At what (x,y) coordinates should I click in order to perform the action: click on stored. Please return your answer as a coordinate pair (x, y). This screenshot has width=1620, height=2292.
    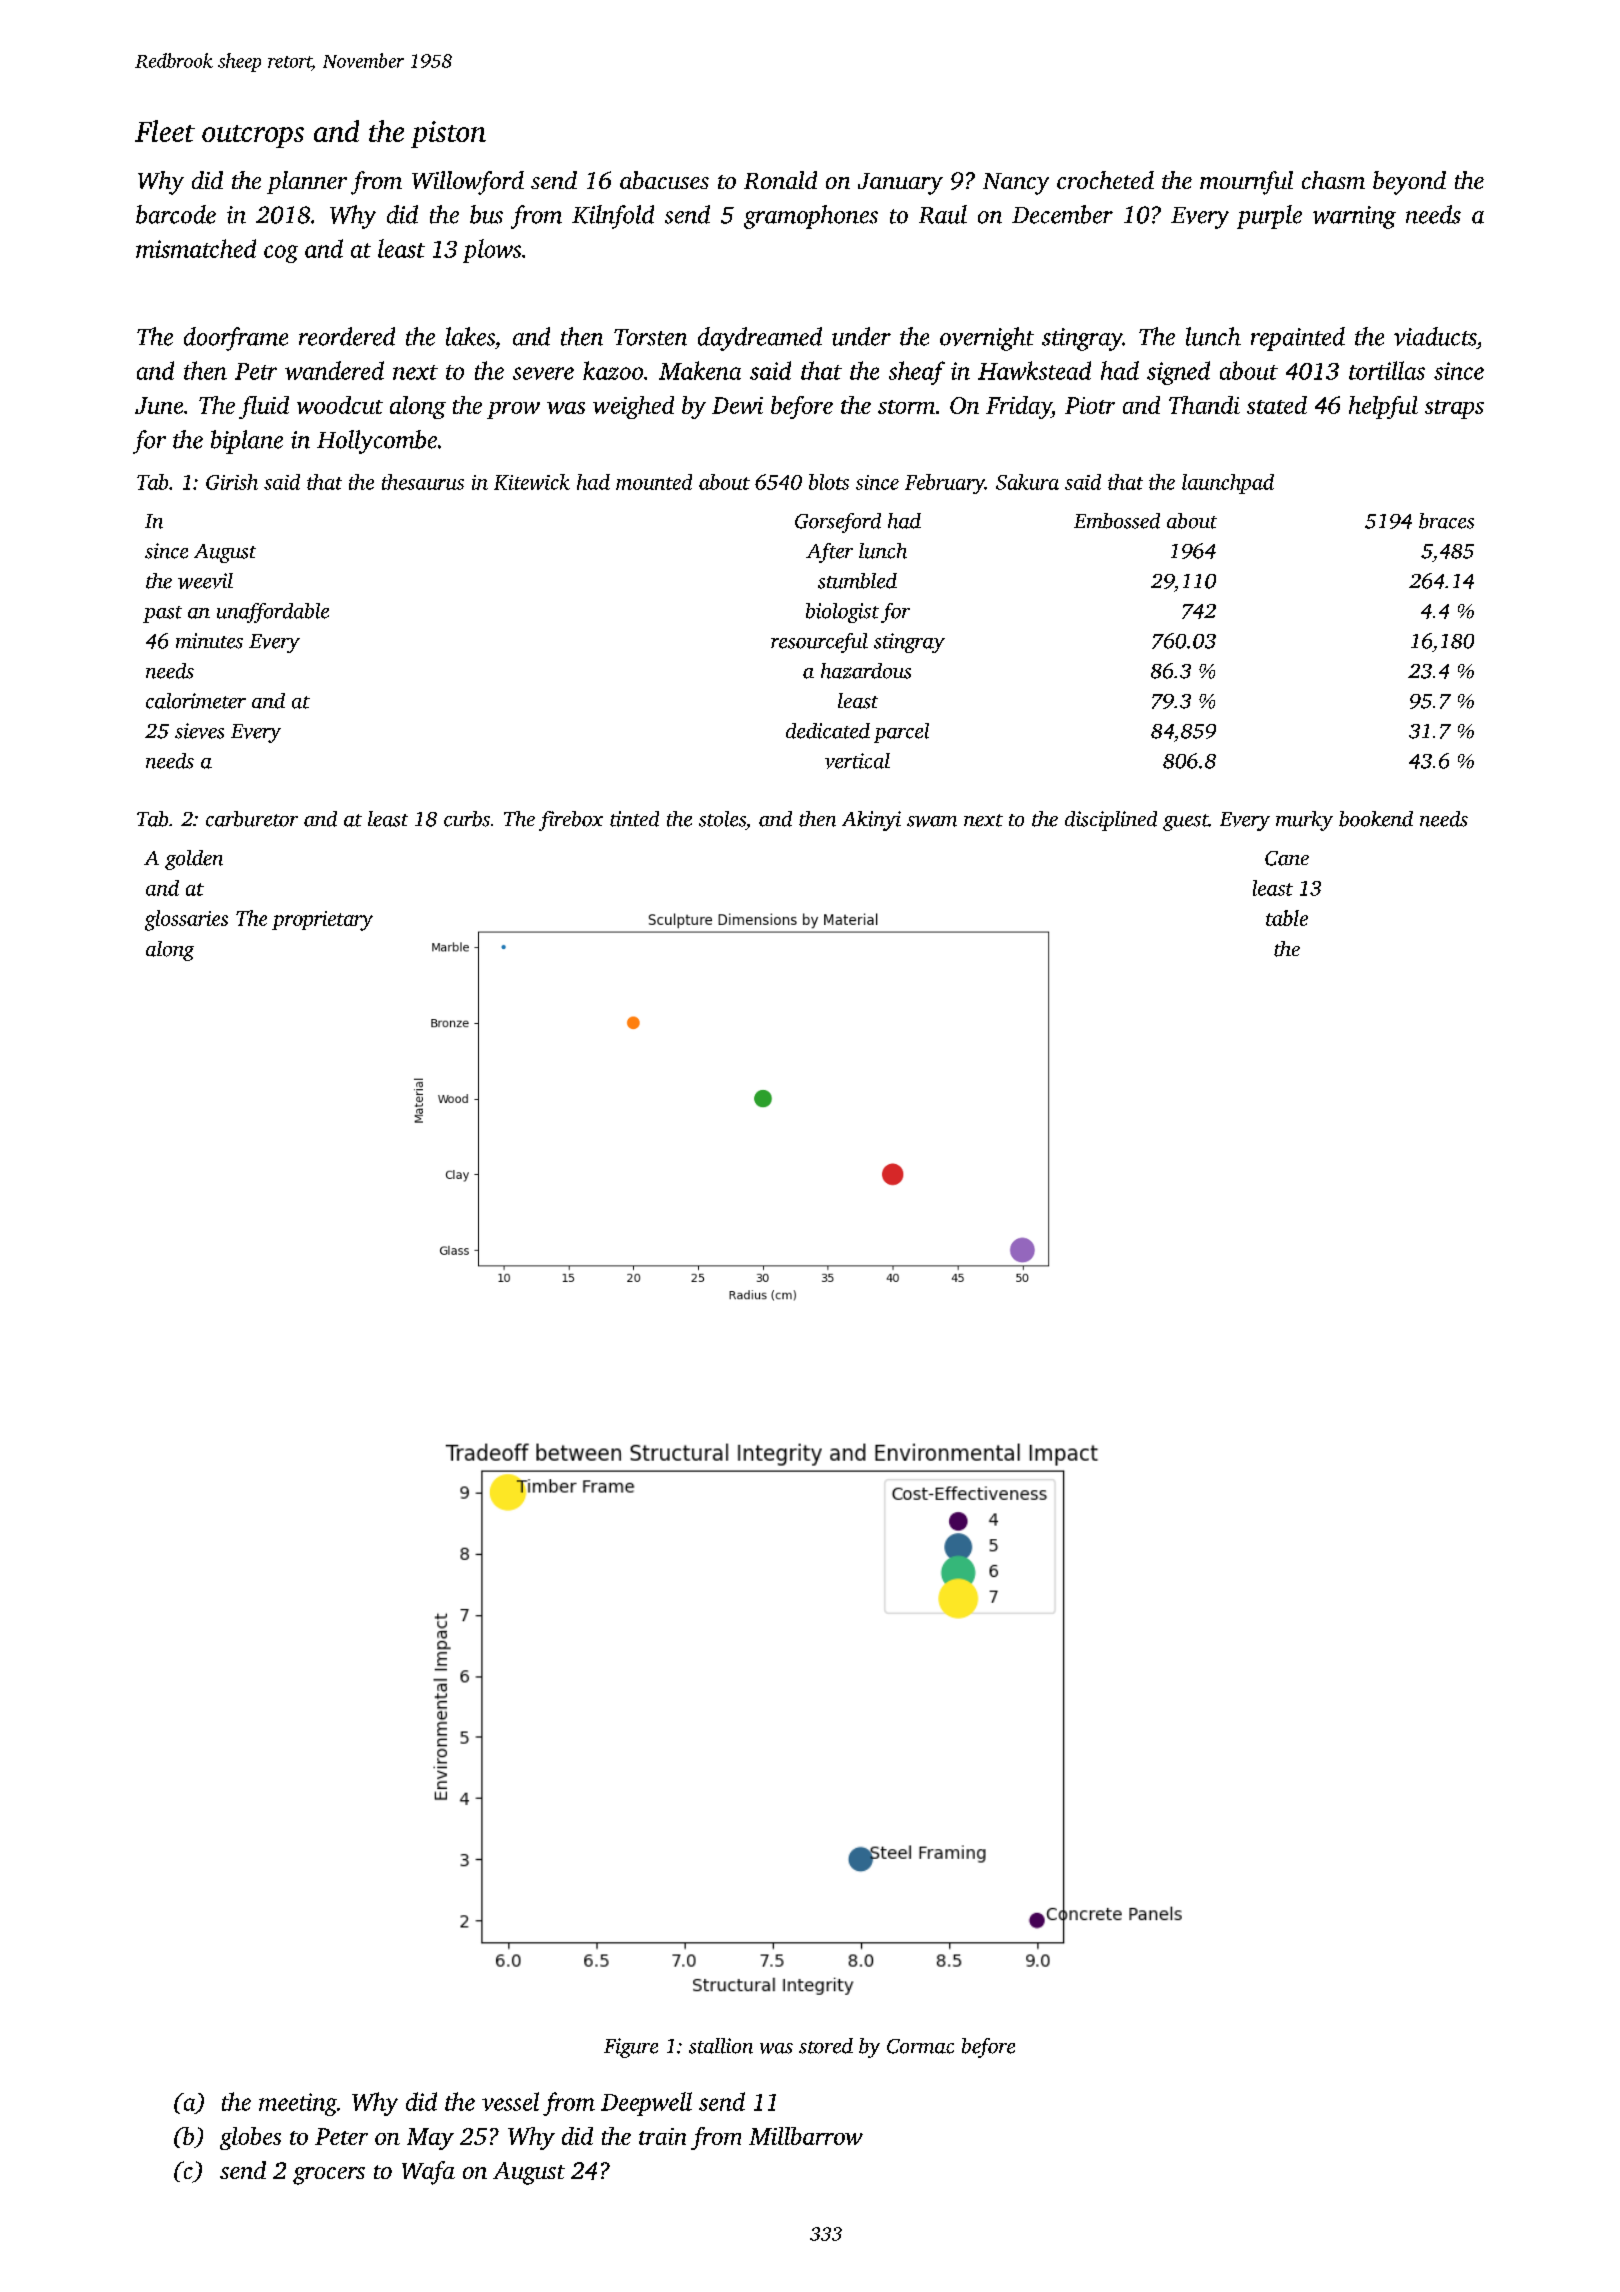
    Looking at the image, I should click on (826, 2046).
